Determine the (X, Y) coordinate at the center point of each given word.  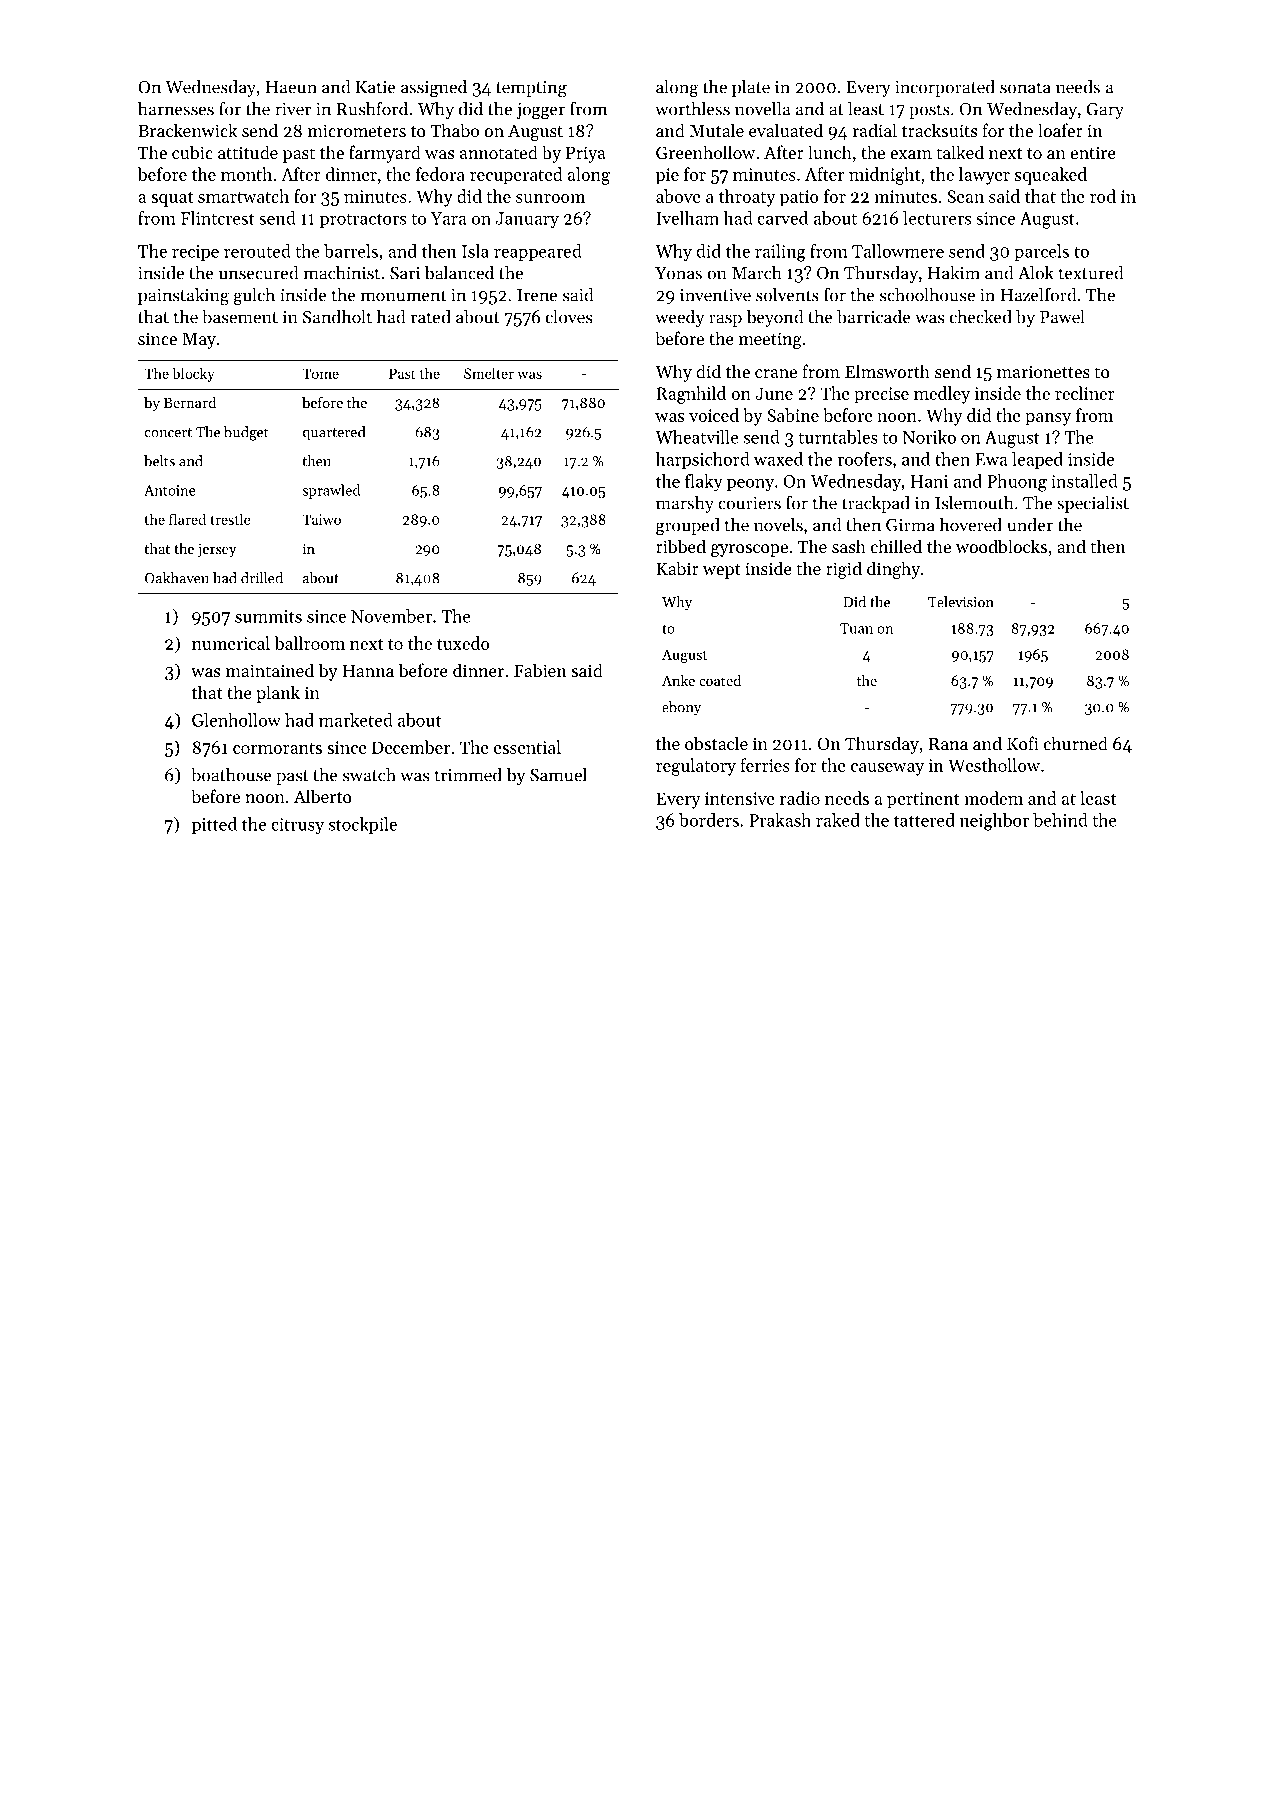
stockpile (363, 825)
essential (527, 747)
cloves (569, 317)
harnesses (176, 109)
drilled (262, 578)
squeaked (1051, 176)
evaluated (786, 130)
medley (942, 395)
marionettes (1043, 371)
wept (722, 571)
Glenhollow (236, 720)
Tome (320, 373)
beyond (774, 318)
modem (993, 798)
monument (403, 296)
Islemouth (974, 503)
